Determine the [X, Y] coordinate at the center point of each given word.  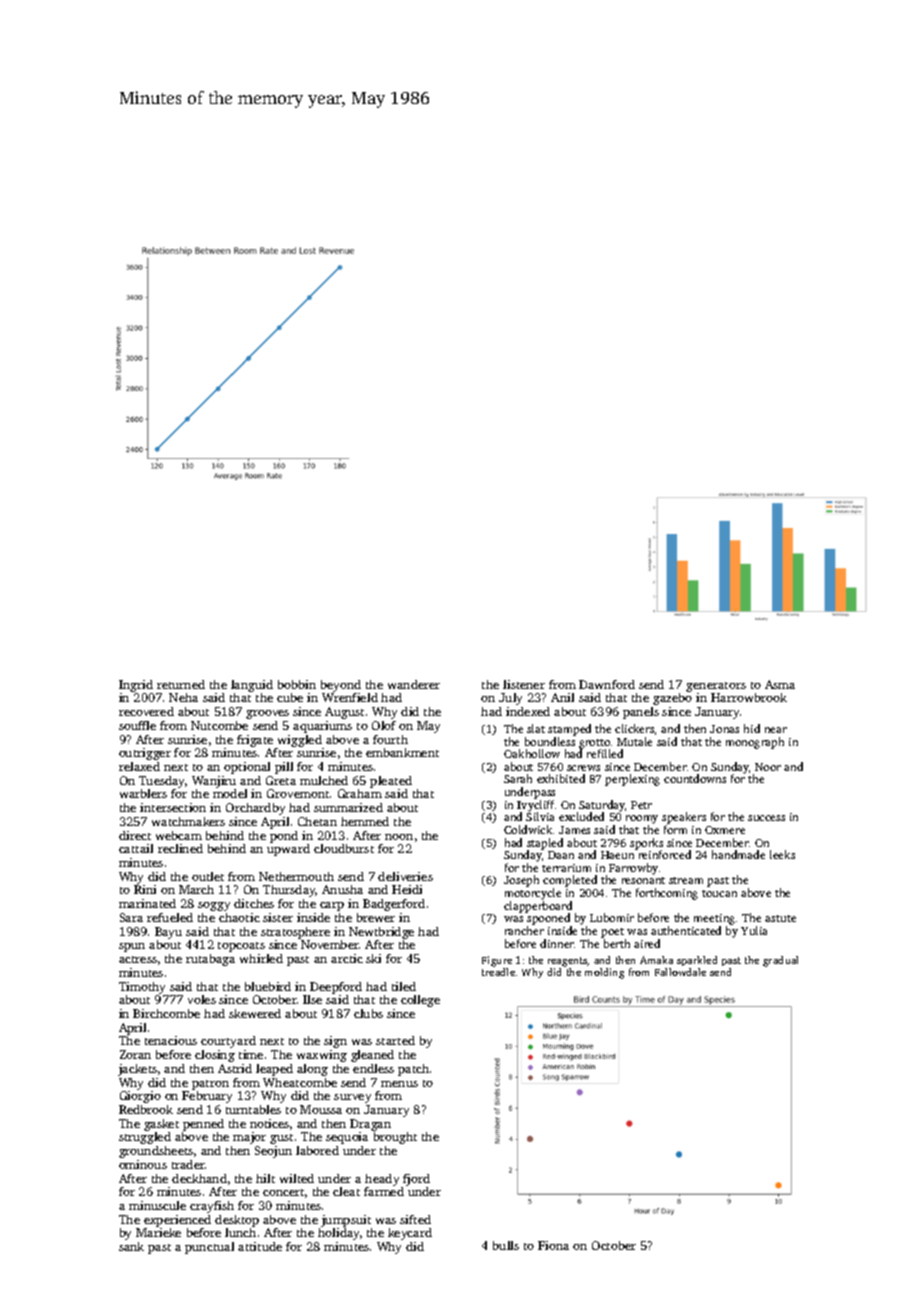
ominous [143, 1164]
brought [395, 1138]
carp [332, 906]
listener [524, 684]
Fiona [553, 1245]
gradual [780, 961]
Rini [145, 889]
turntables [253, 1109]
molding [604, 973]
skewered [255, 1013]
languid [252, 686]
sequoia [347, 1138]
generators [716, 687]
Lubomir [612, 917]
